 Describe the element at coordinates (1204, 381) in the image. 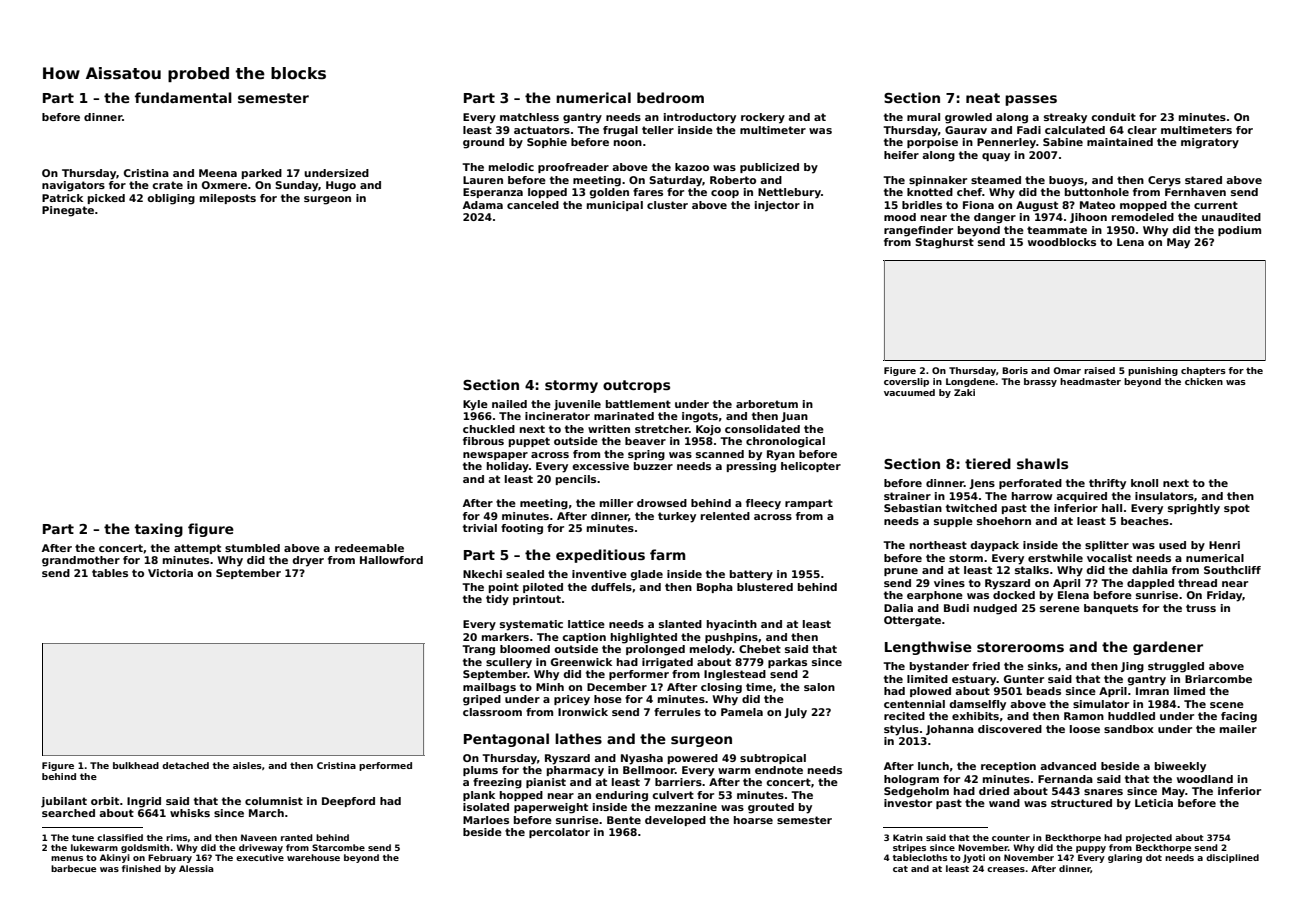

I see `chicken` at that location.
